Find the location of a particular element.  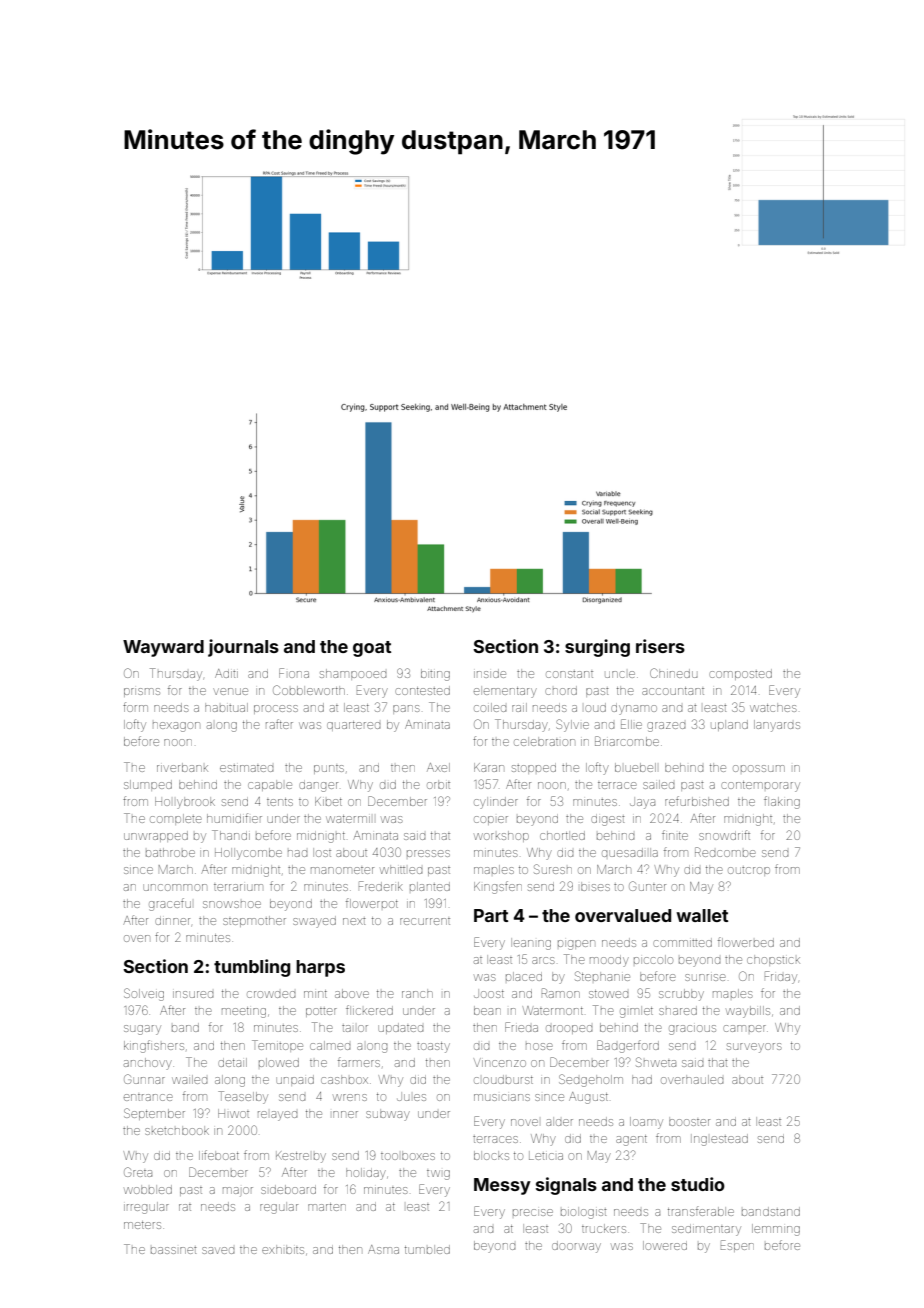

bassinet is located at coordinates (174, 1250).
